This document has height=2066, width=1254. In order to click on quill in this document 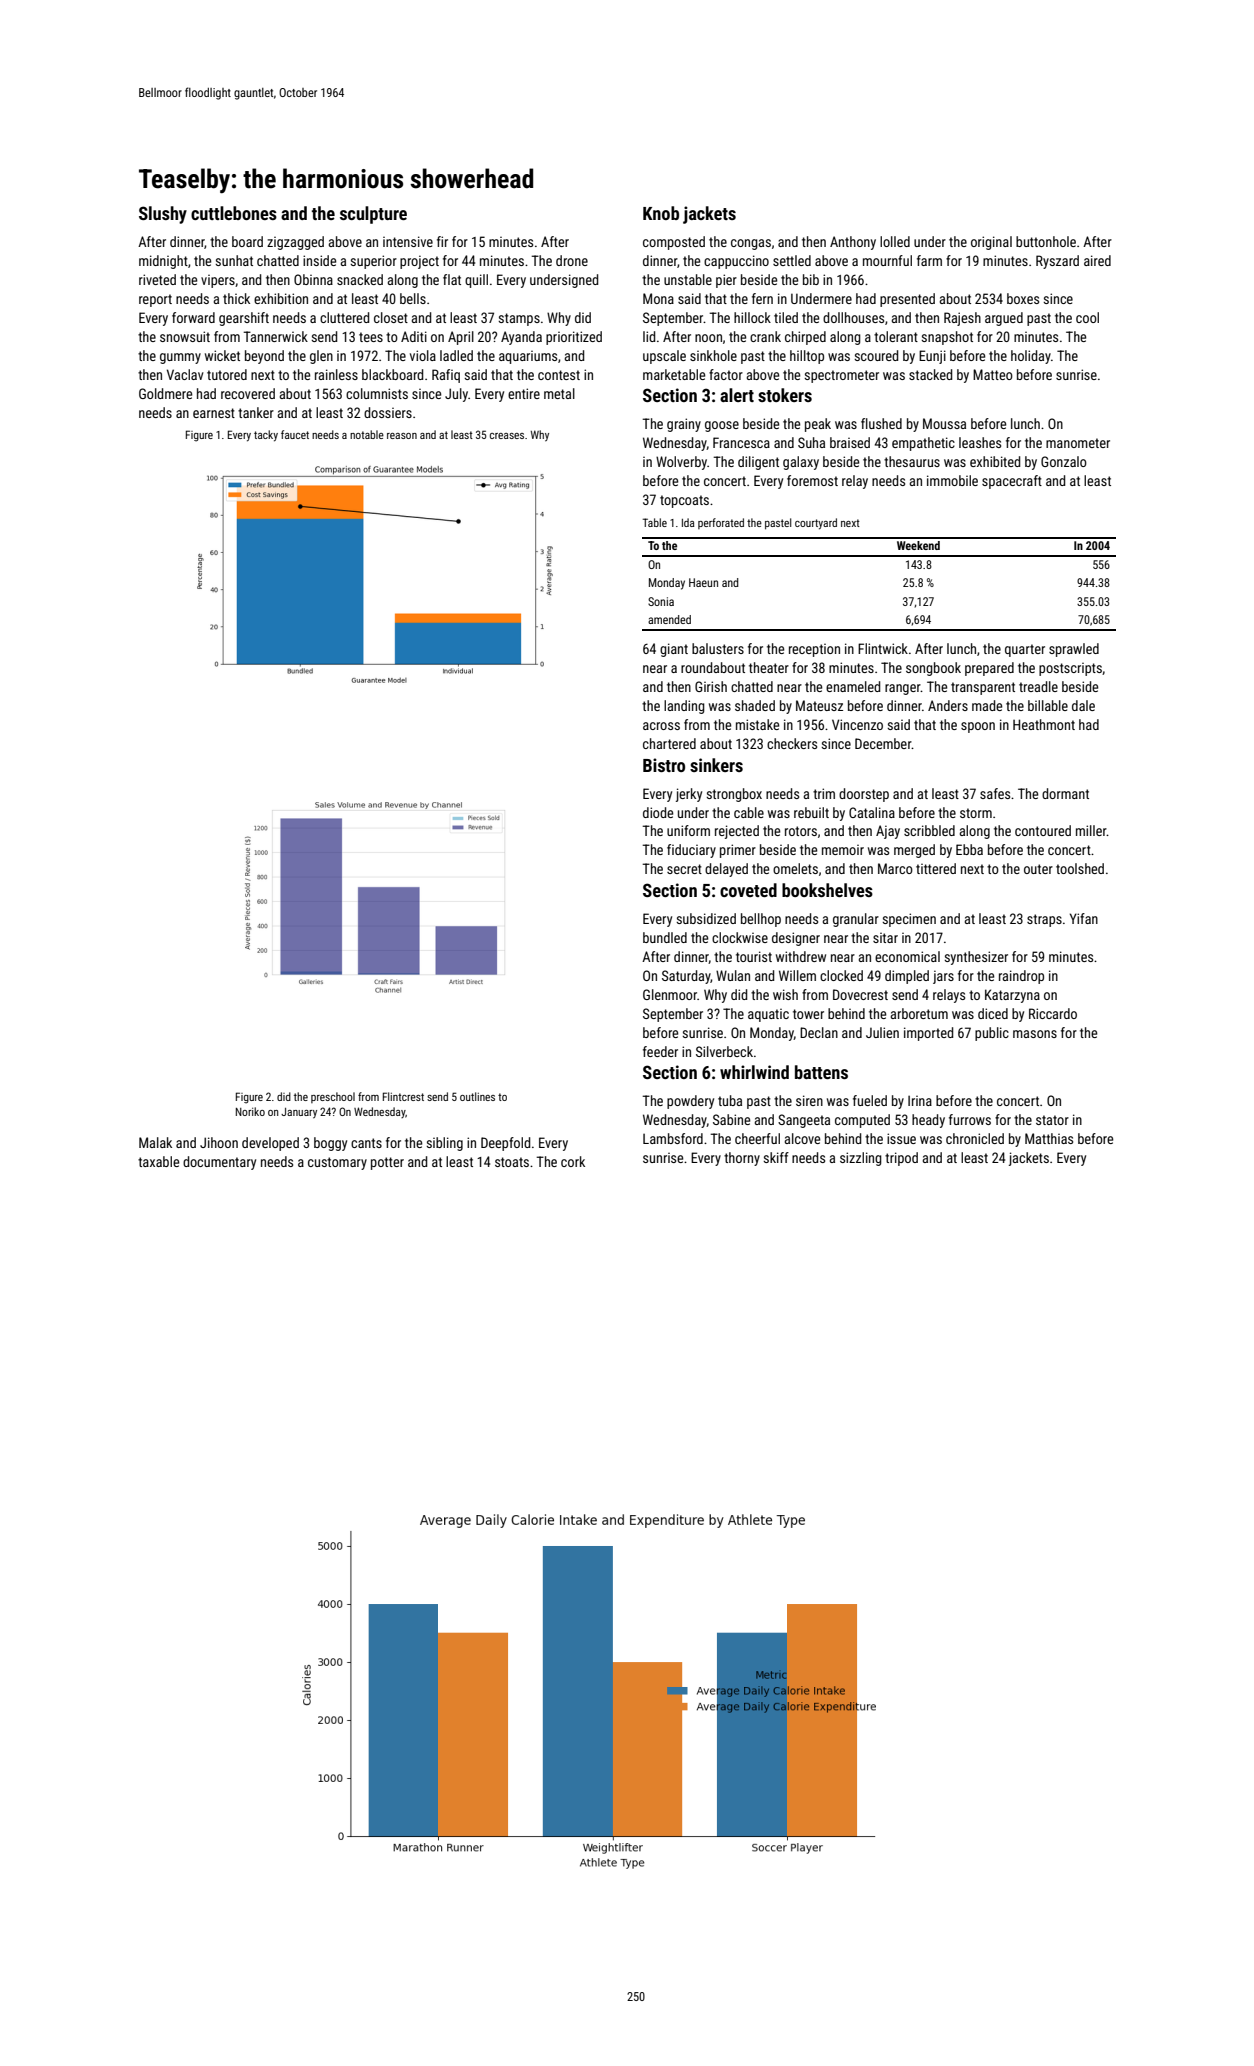, I will do `click(476, 281)`.
